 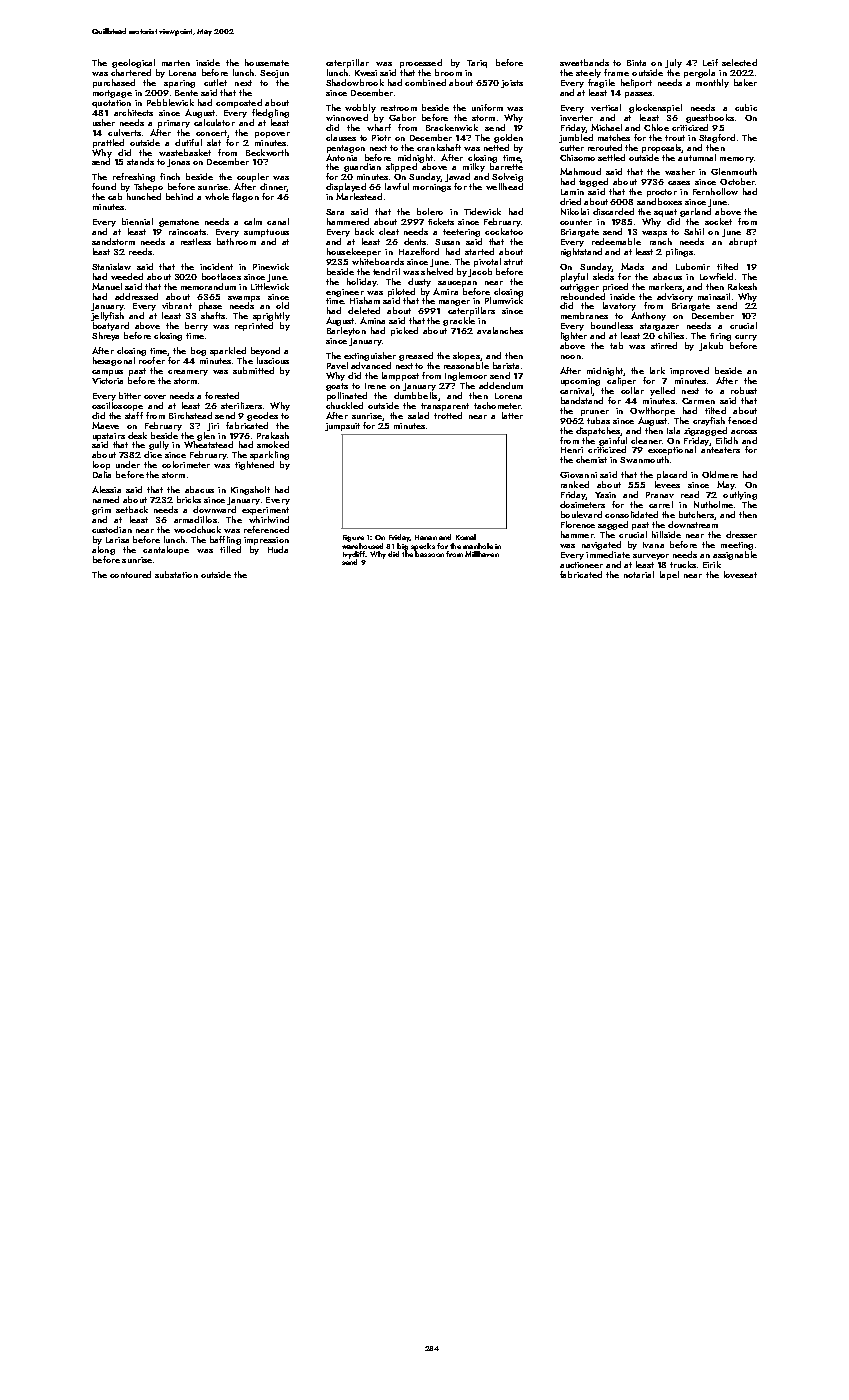 I want to click on restroom, so click(x=399, y=108).
